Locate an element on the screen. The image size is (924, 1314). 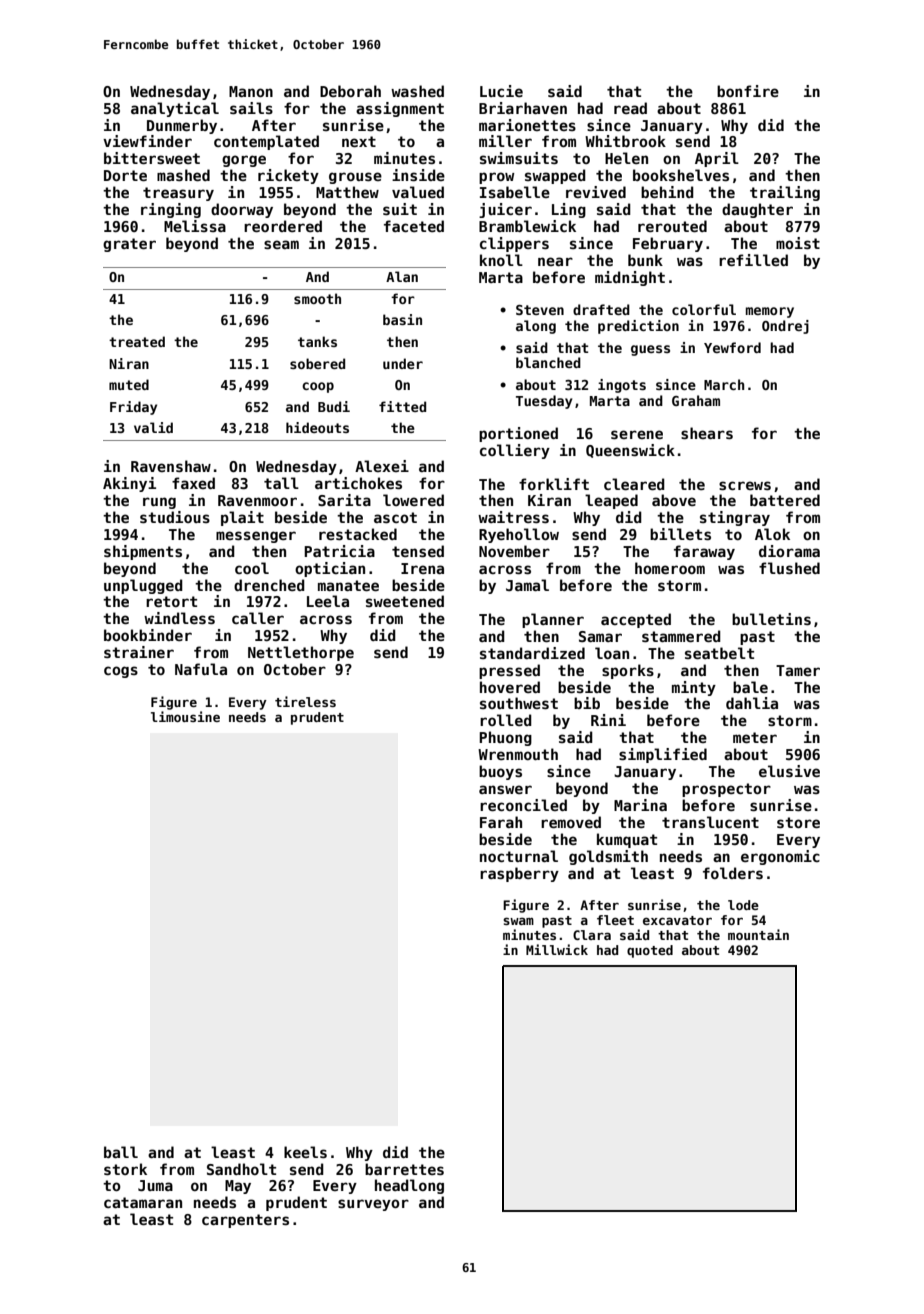
mountain is located at coordinates (758, 934).
